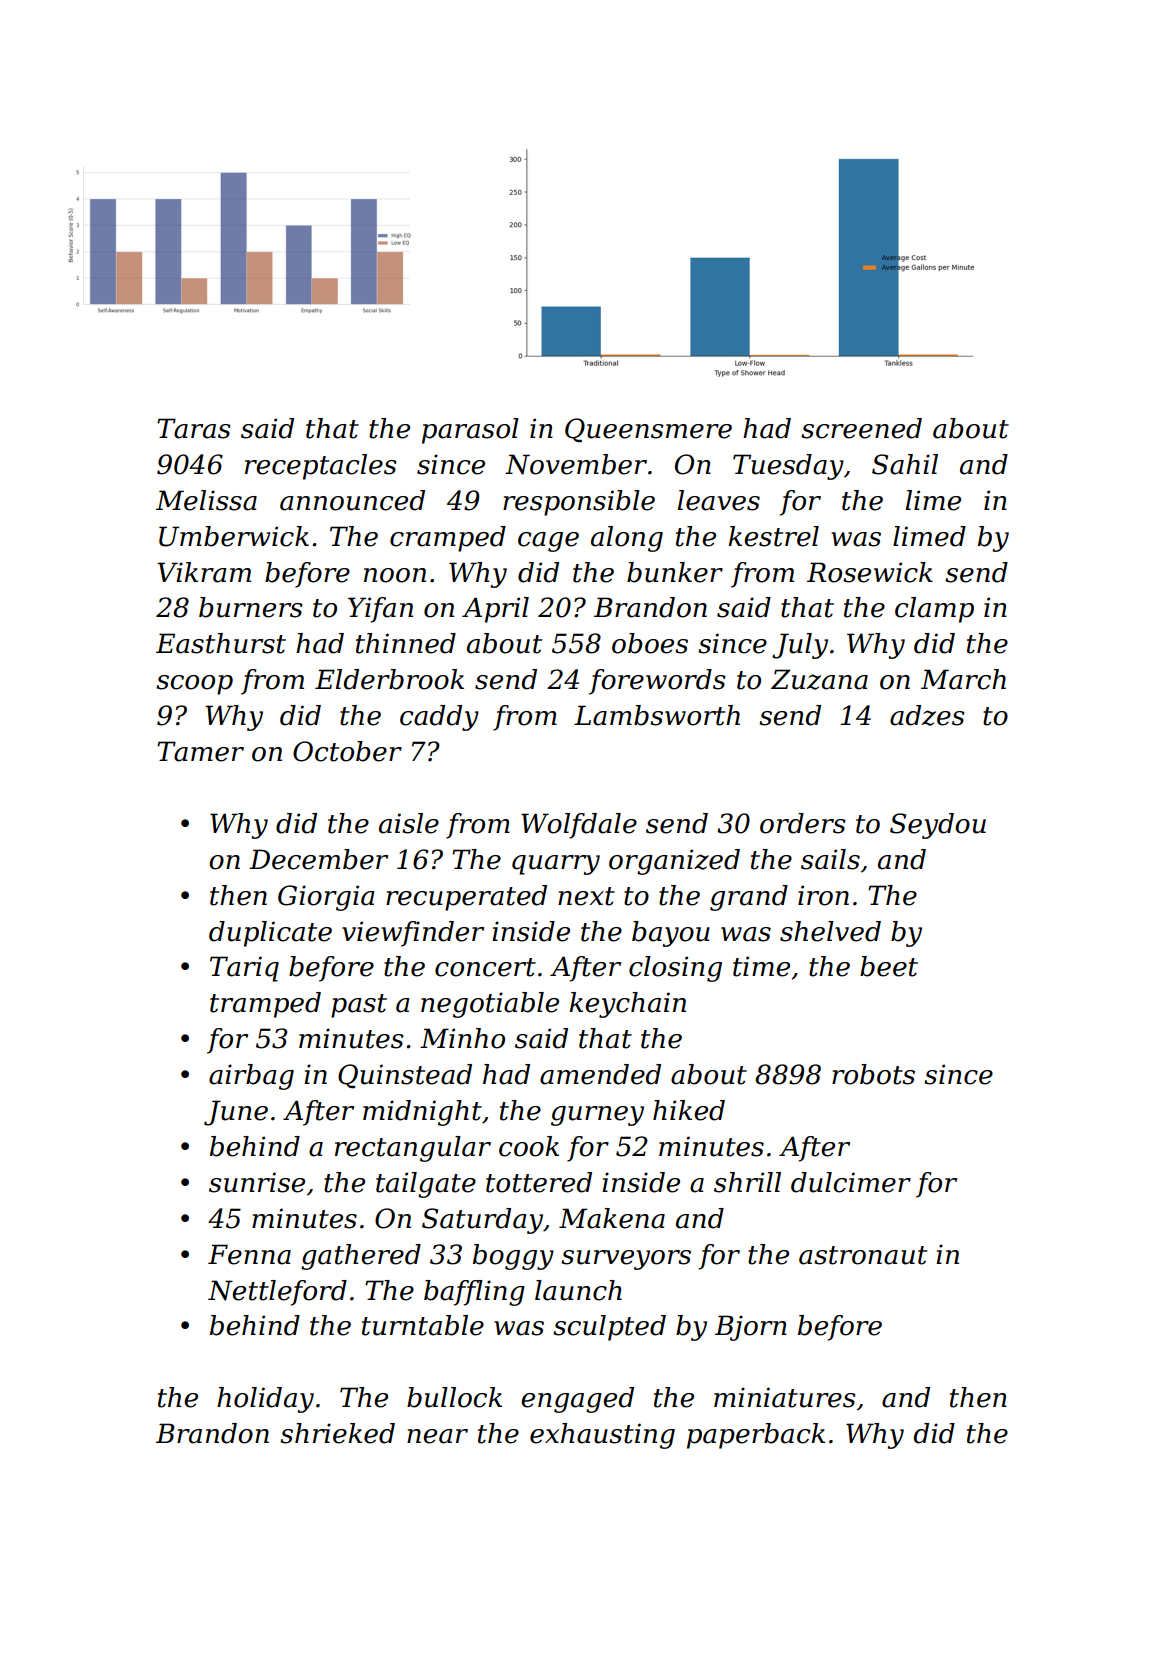 The image size is (1165, 1654). What do you see at coordinates (648, 430) in the page?
I see `Queensmere` at bounding box center [648, 430].
